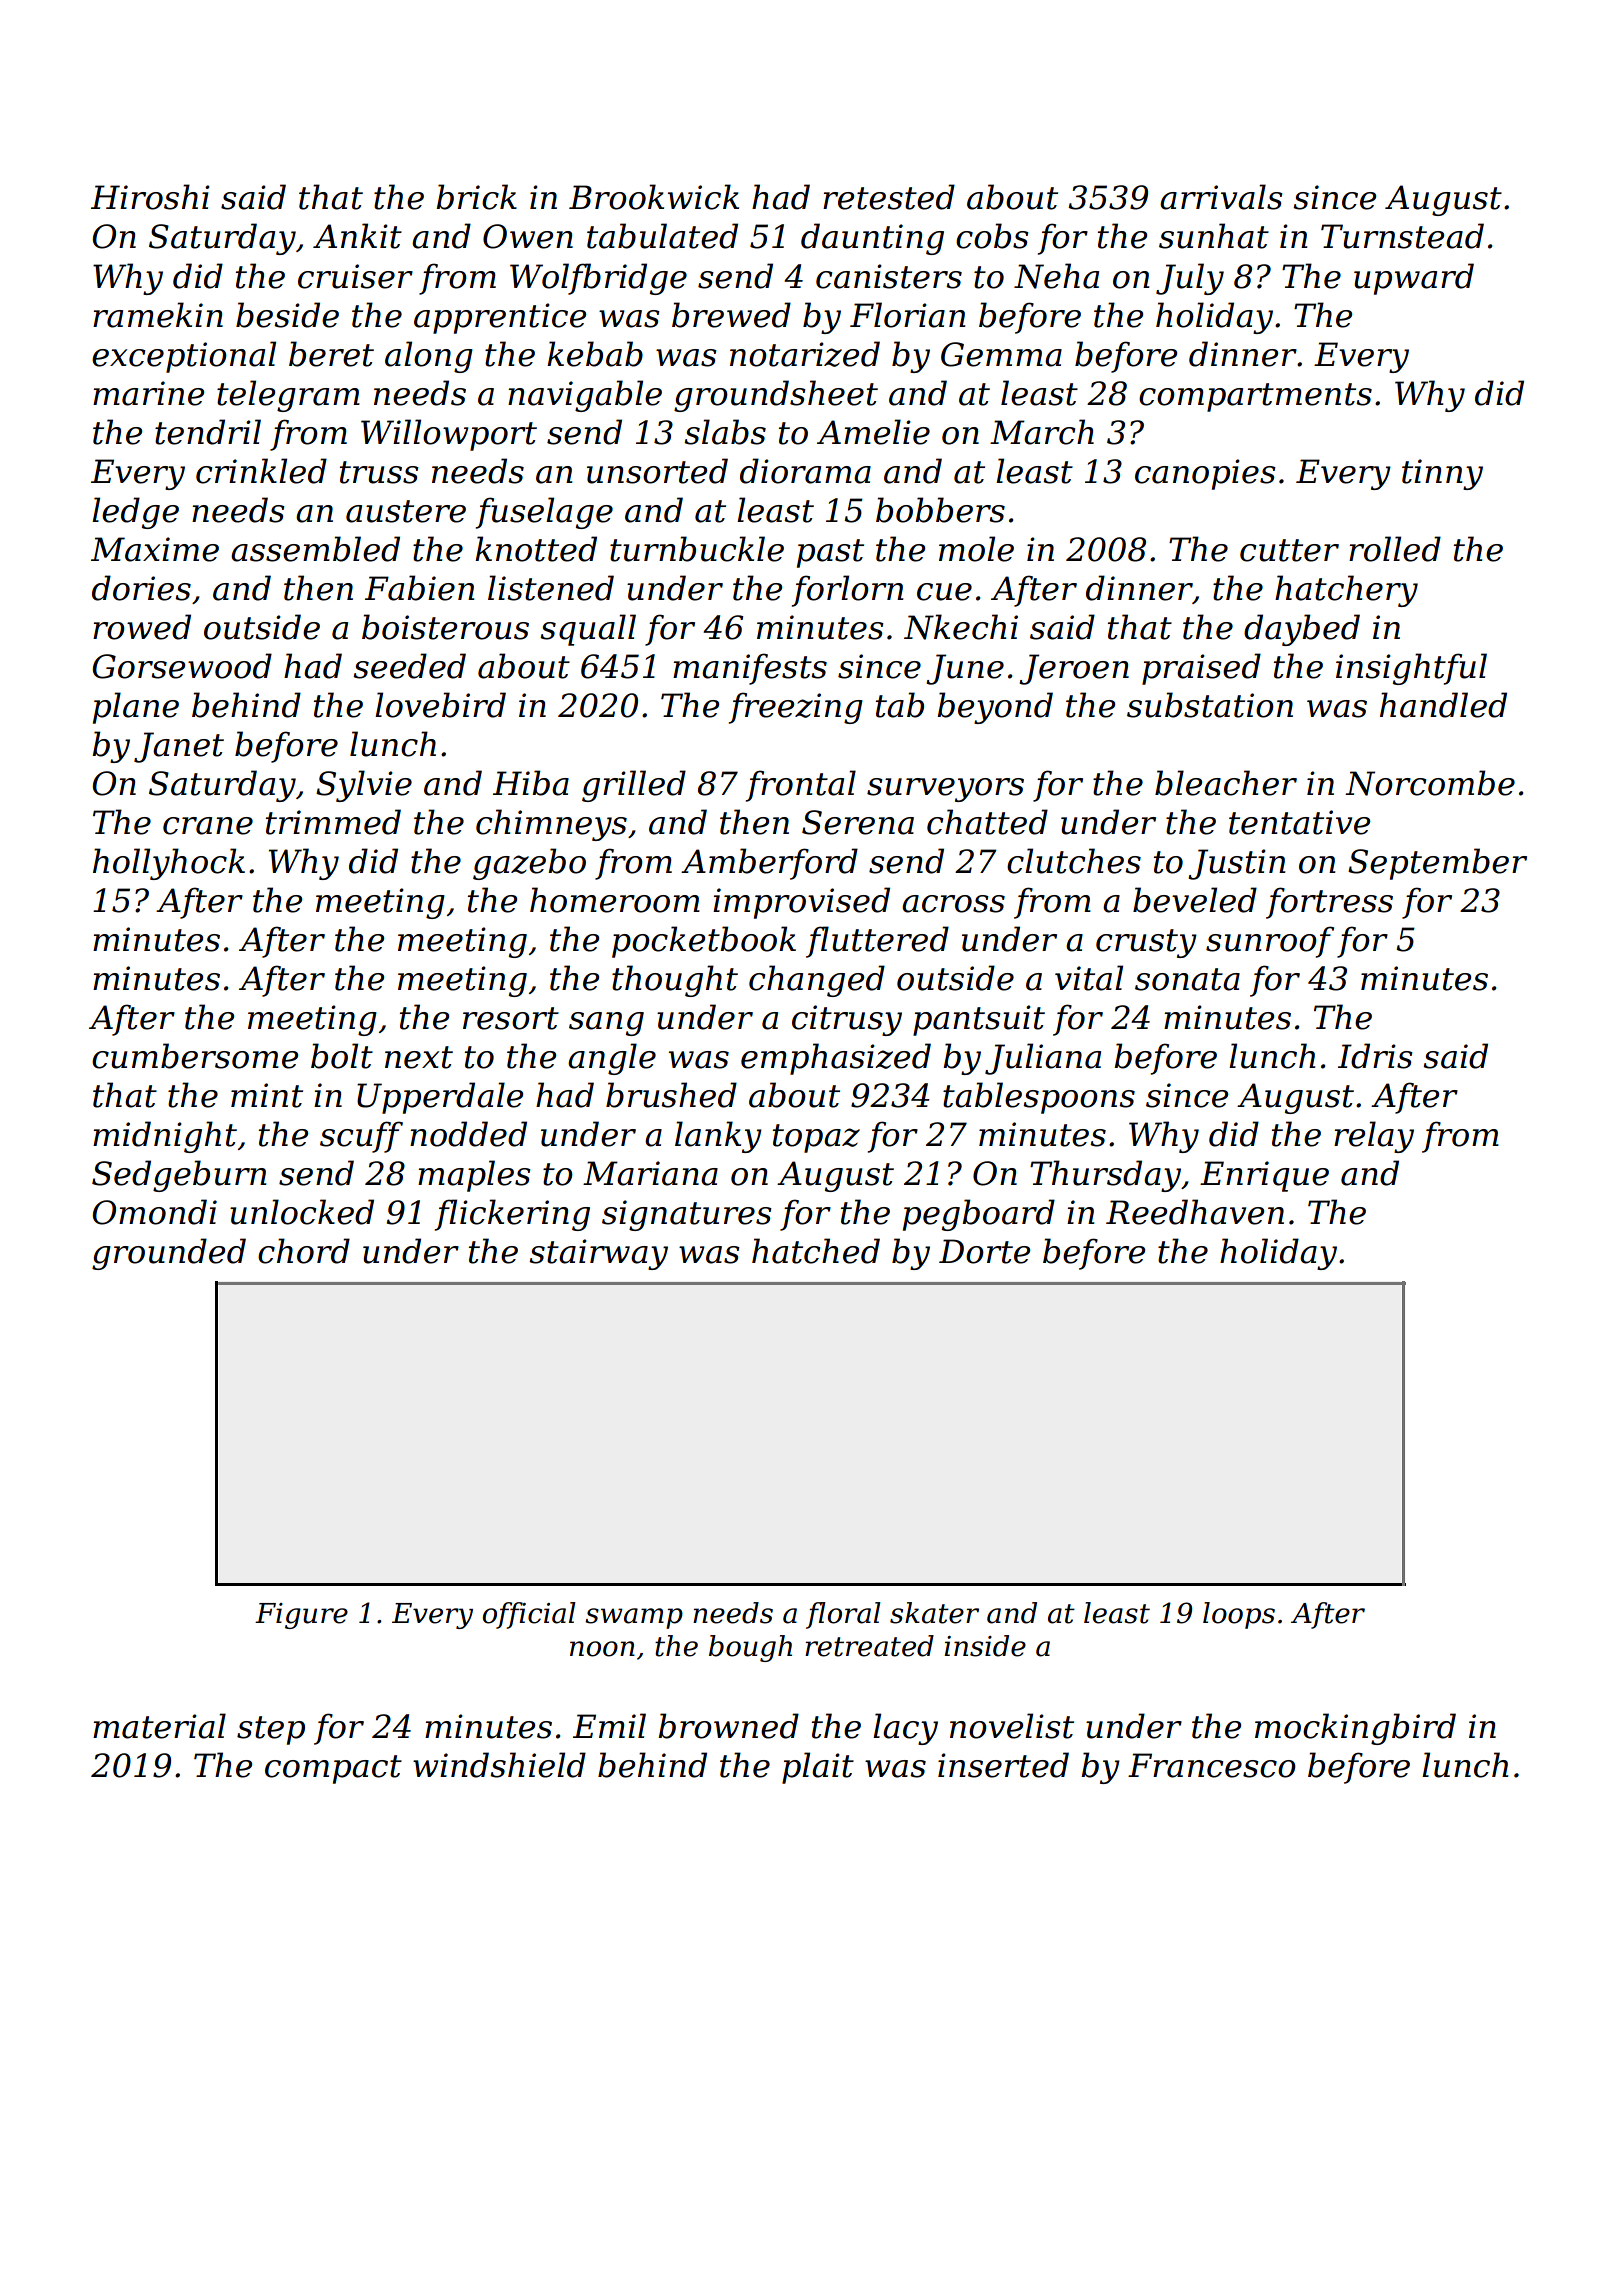  What do you see at coordinates (1374, 1137) in the screenshot?
I see `relay` at bounding box center [1374, 1137].
